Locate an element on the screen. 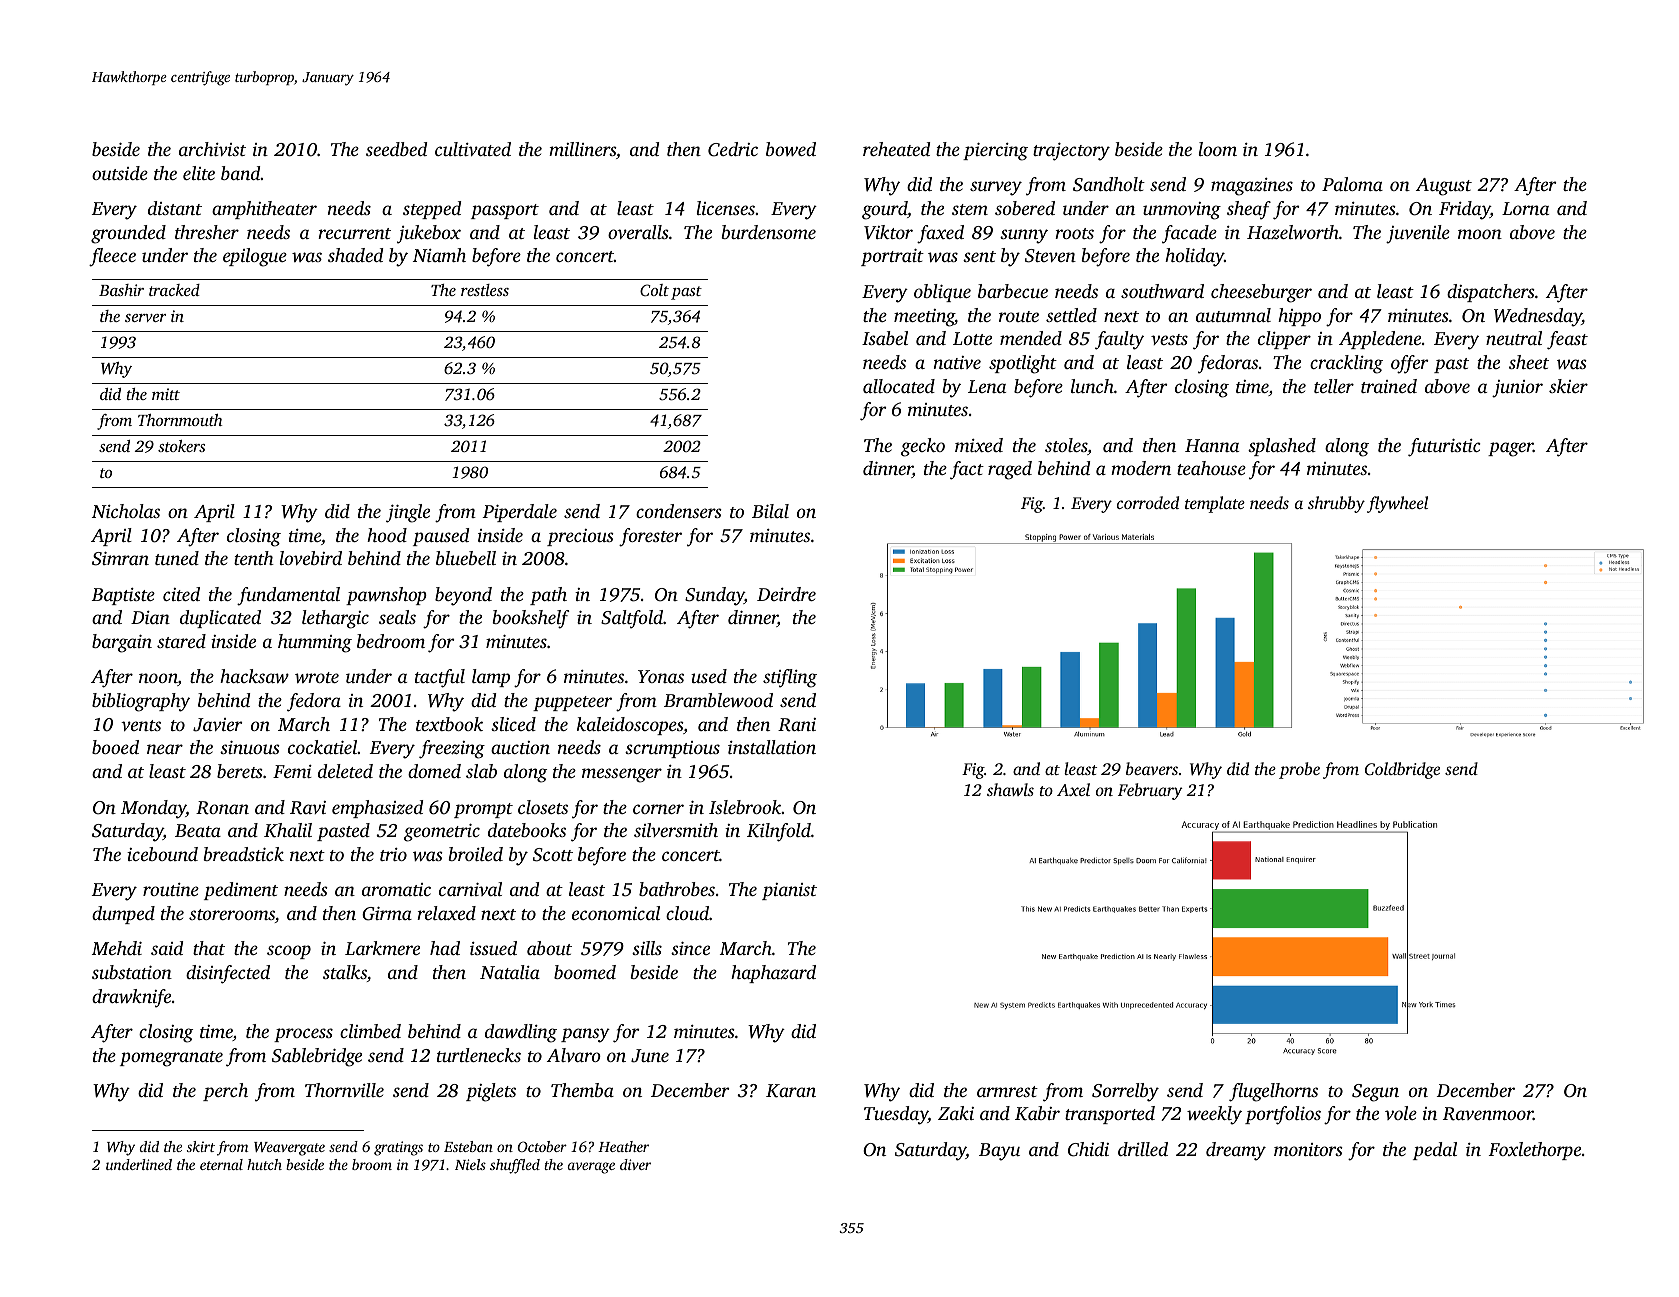  Zaki is located at coordinates (956, 1113).
